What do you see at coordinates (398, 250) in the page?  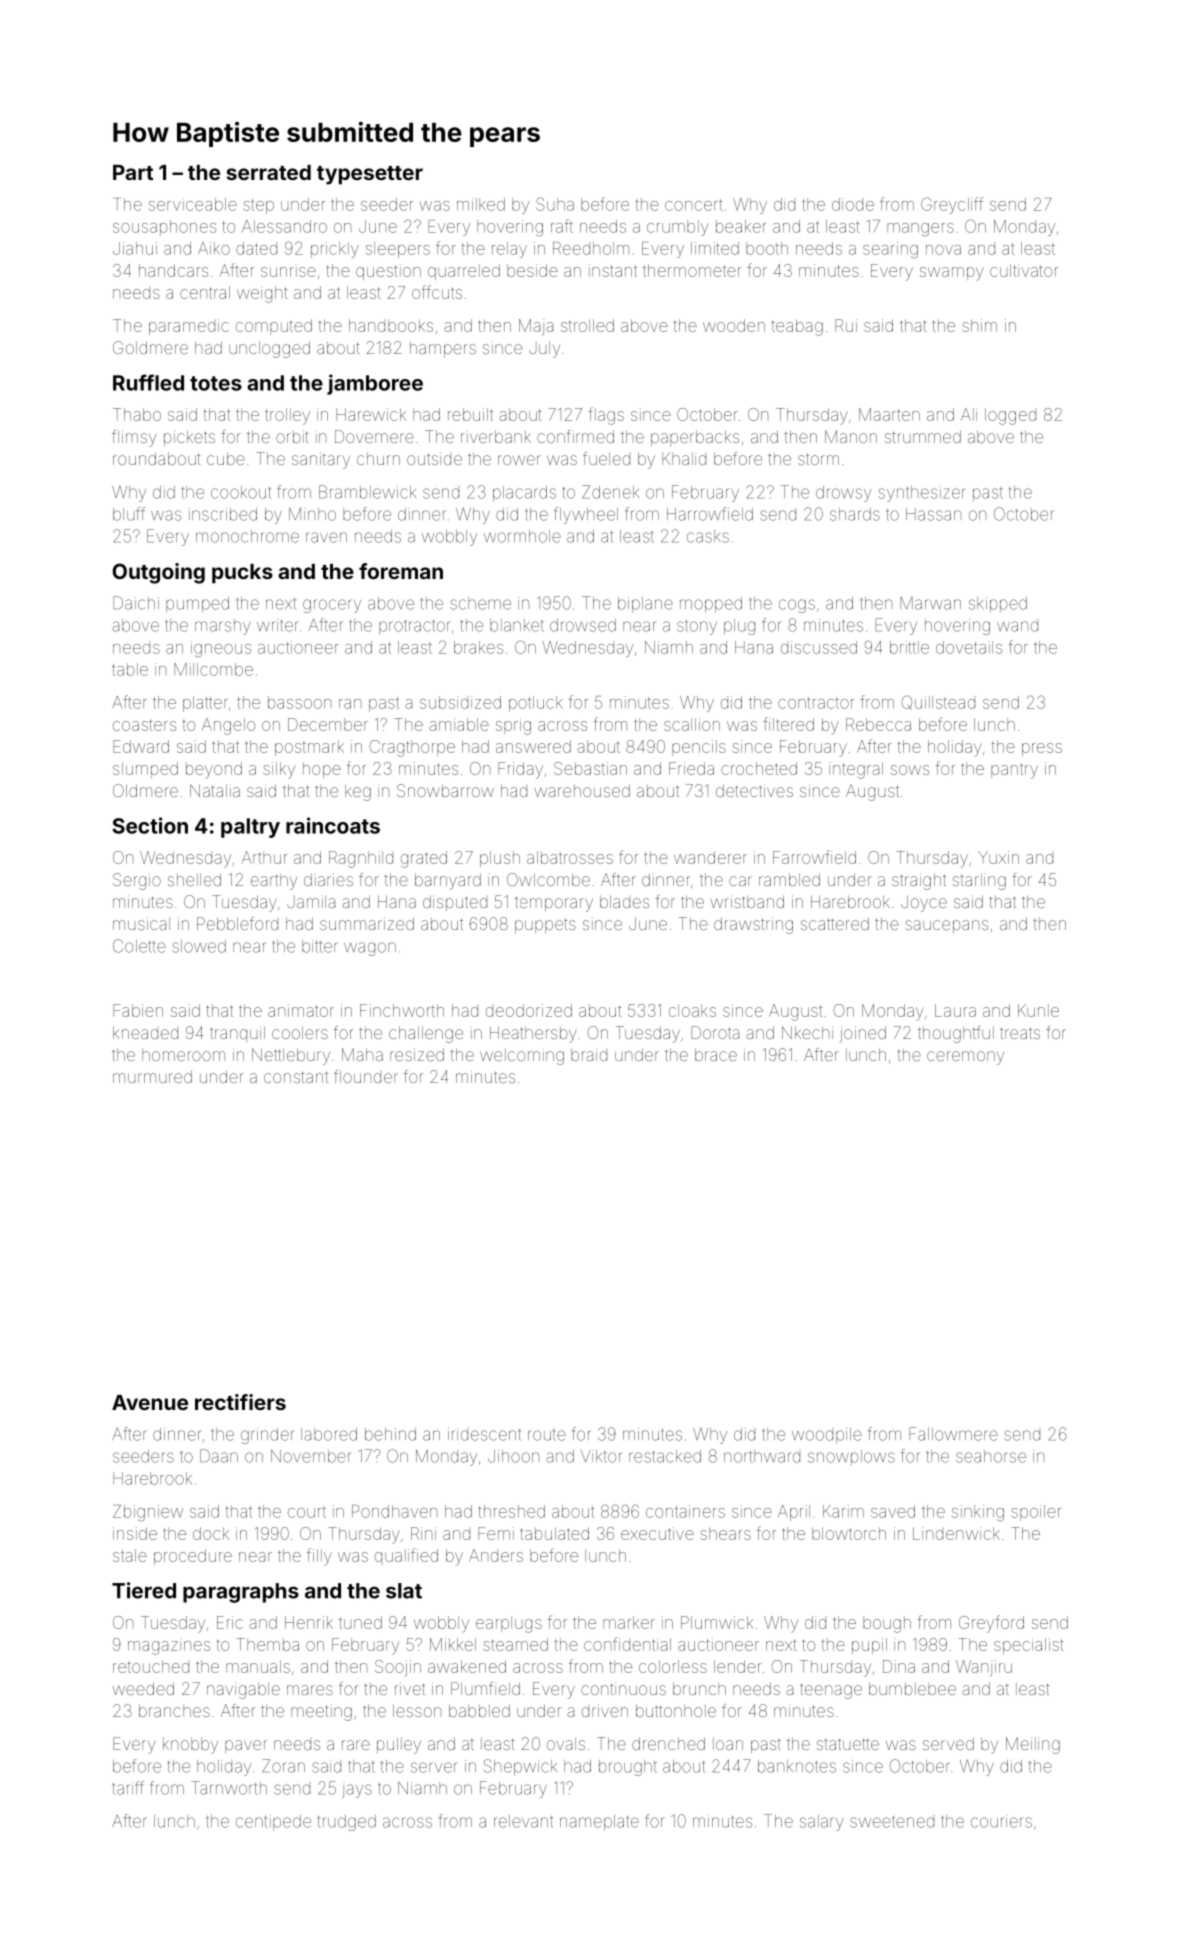 I see `sleepers` at bounding box center [398, 250].
